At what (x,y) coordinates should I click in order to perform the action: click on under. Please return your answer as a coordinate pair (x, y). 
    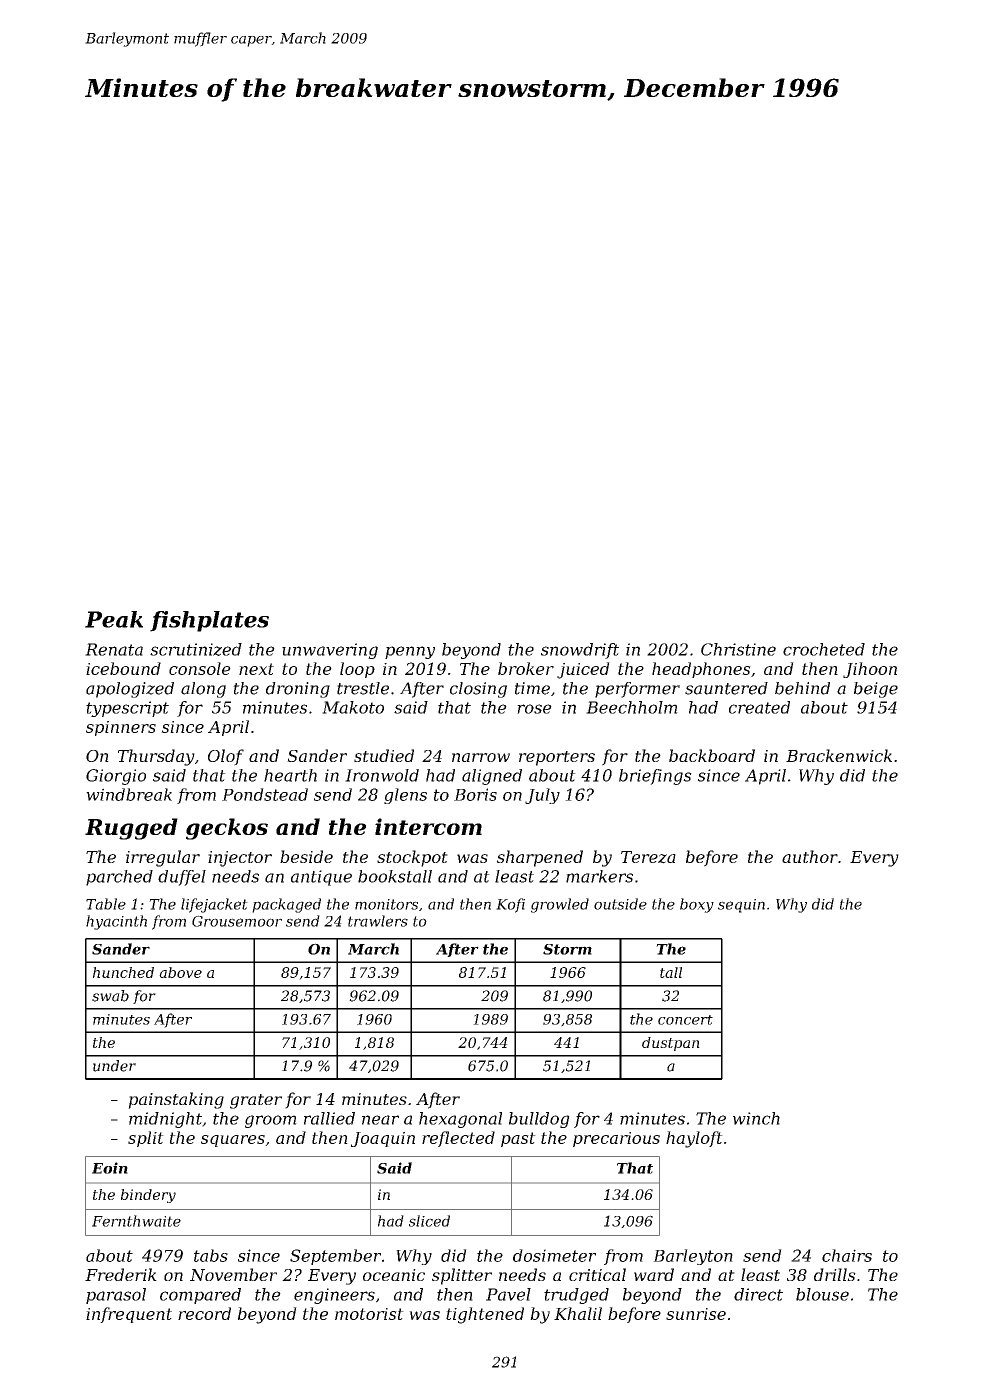
    Looking at the image, I should click on (114, 1066).
